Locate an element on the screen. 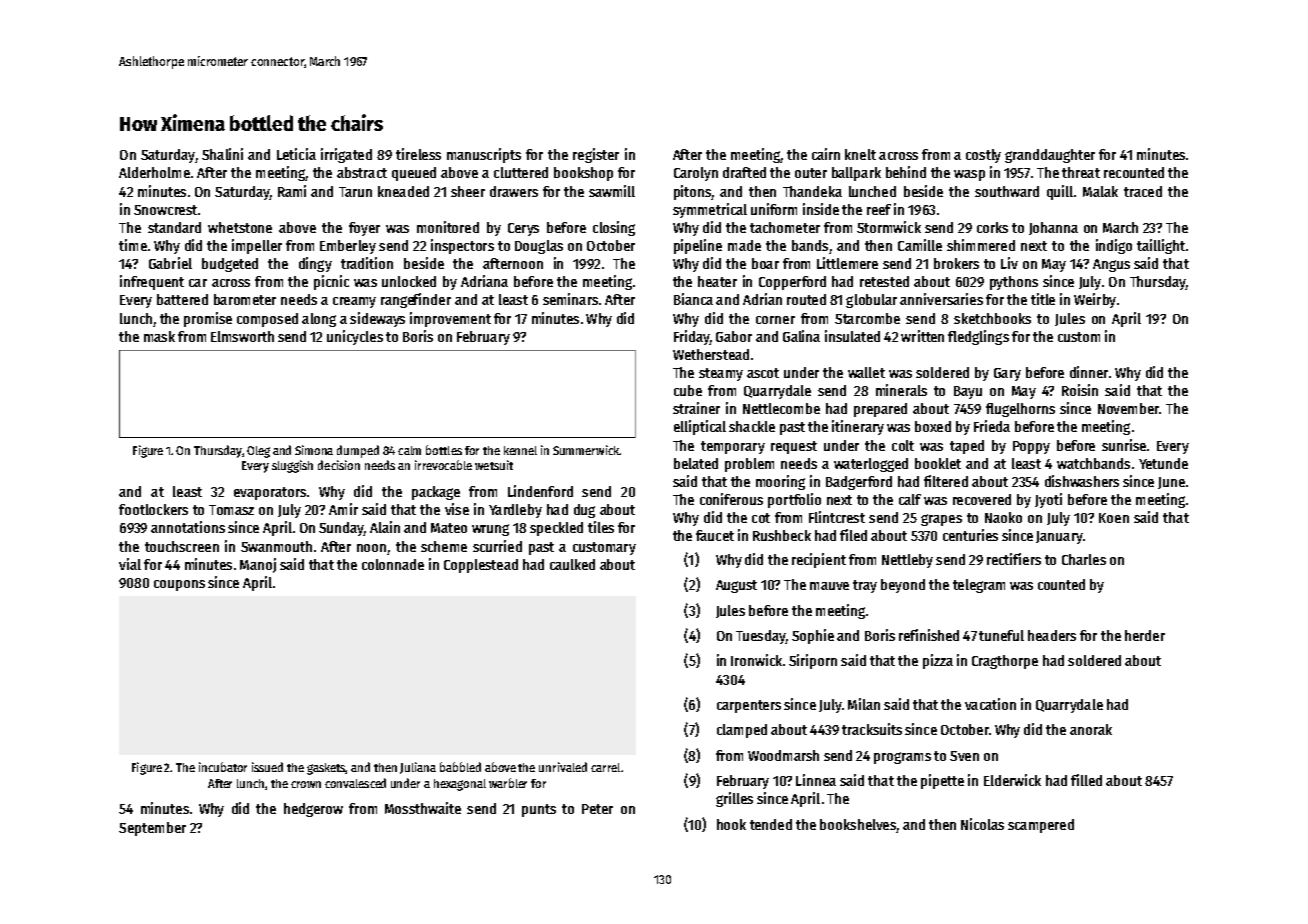 The height and width of the screenshot is (924, 1308). corner is located at coordinates (775, 320).
